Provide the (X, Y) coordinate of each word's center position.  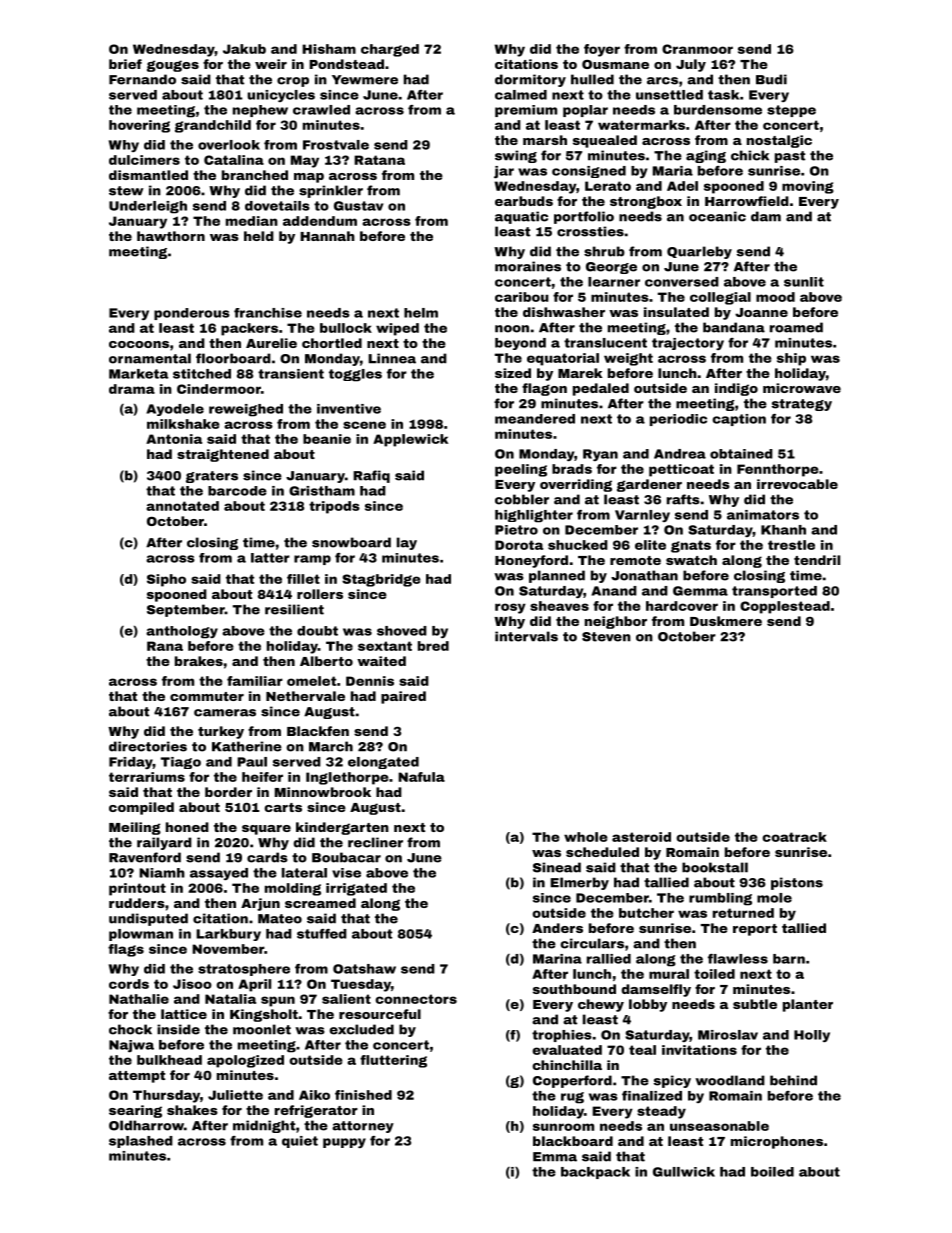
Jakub (244, 49)
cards (267, 857)
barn (789, 959)
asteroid (641, 837)
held (259, 236)
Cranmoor (697, 49)
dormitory (530, 80)
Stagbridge (381, 580)
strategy (802, 405)
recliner (375, 842)
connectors (416, 999)
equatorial (563, 359)
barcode (237, 491)
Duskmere (726, 621)
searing (135, 1111)
